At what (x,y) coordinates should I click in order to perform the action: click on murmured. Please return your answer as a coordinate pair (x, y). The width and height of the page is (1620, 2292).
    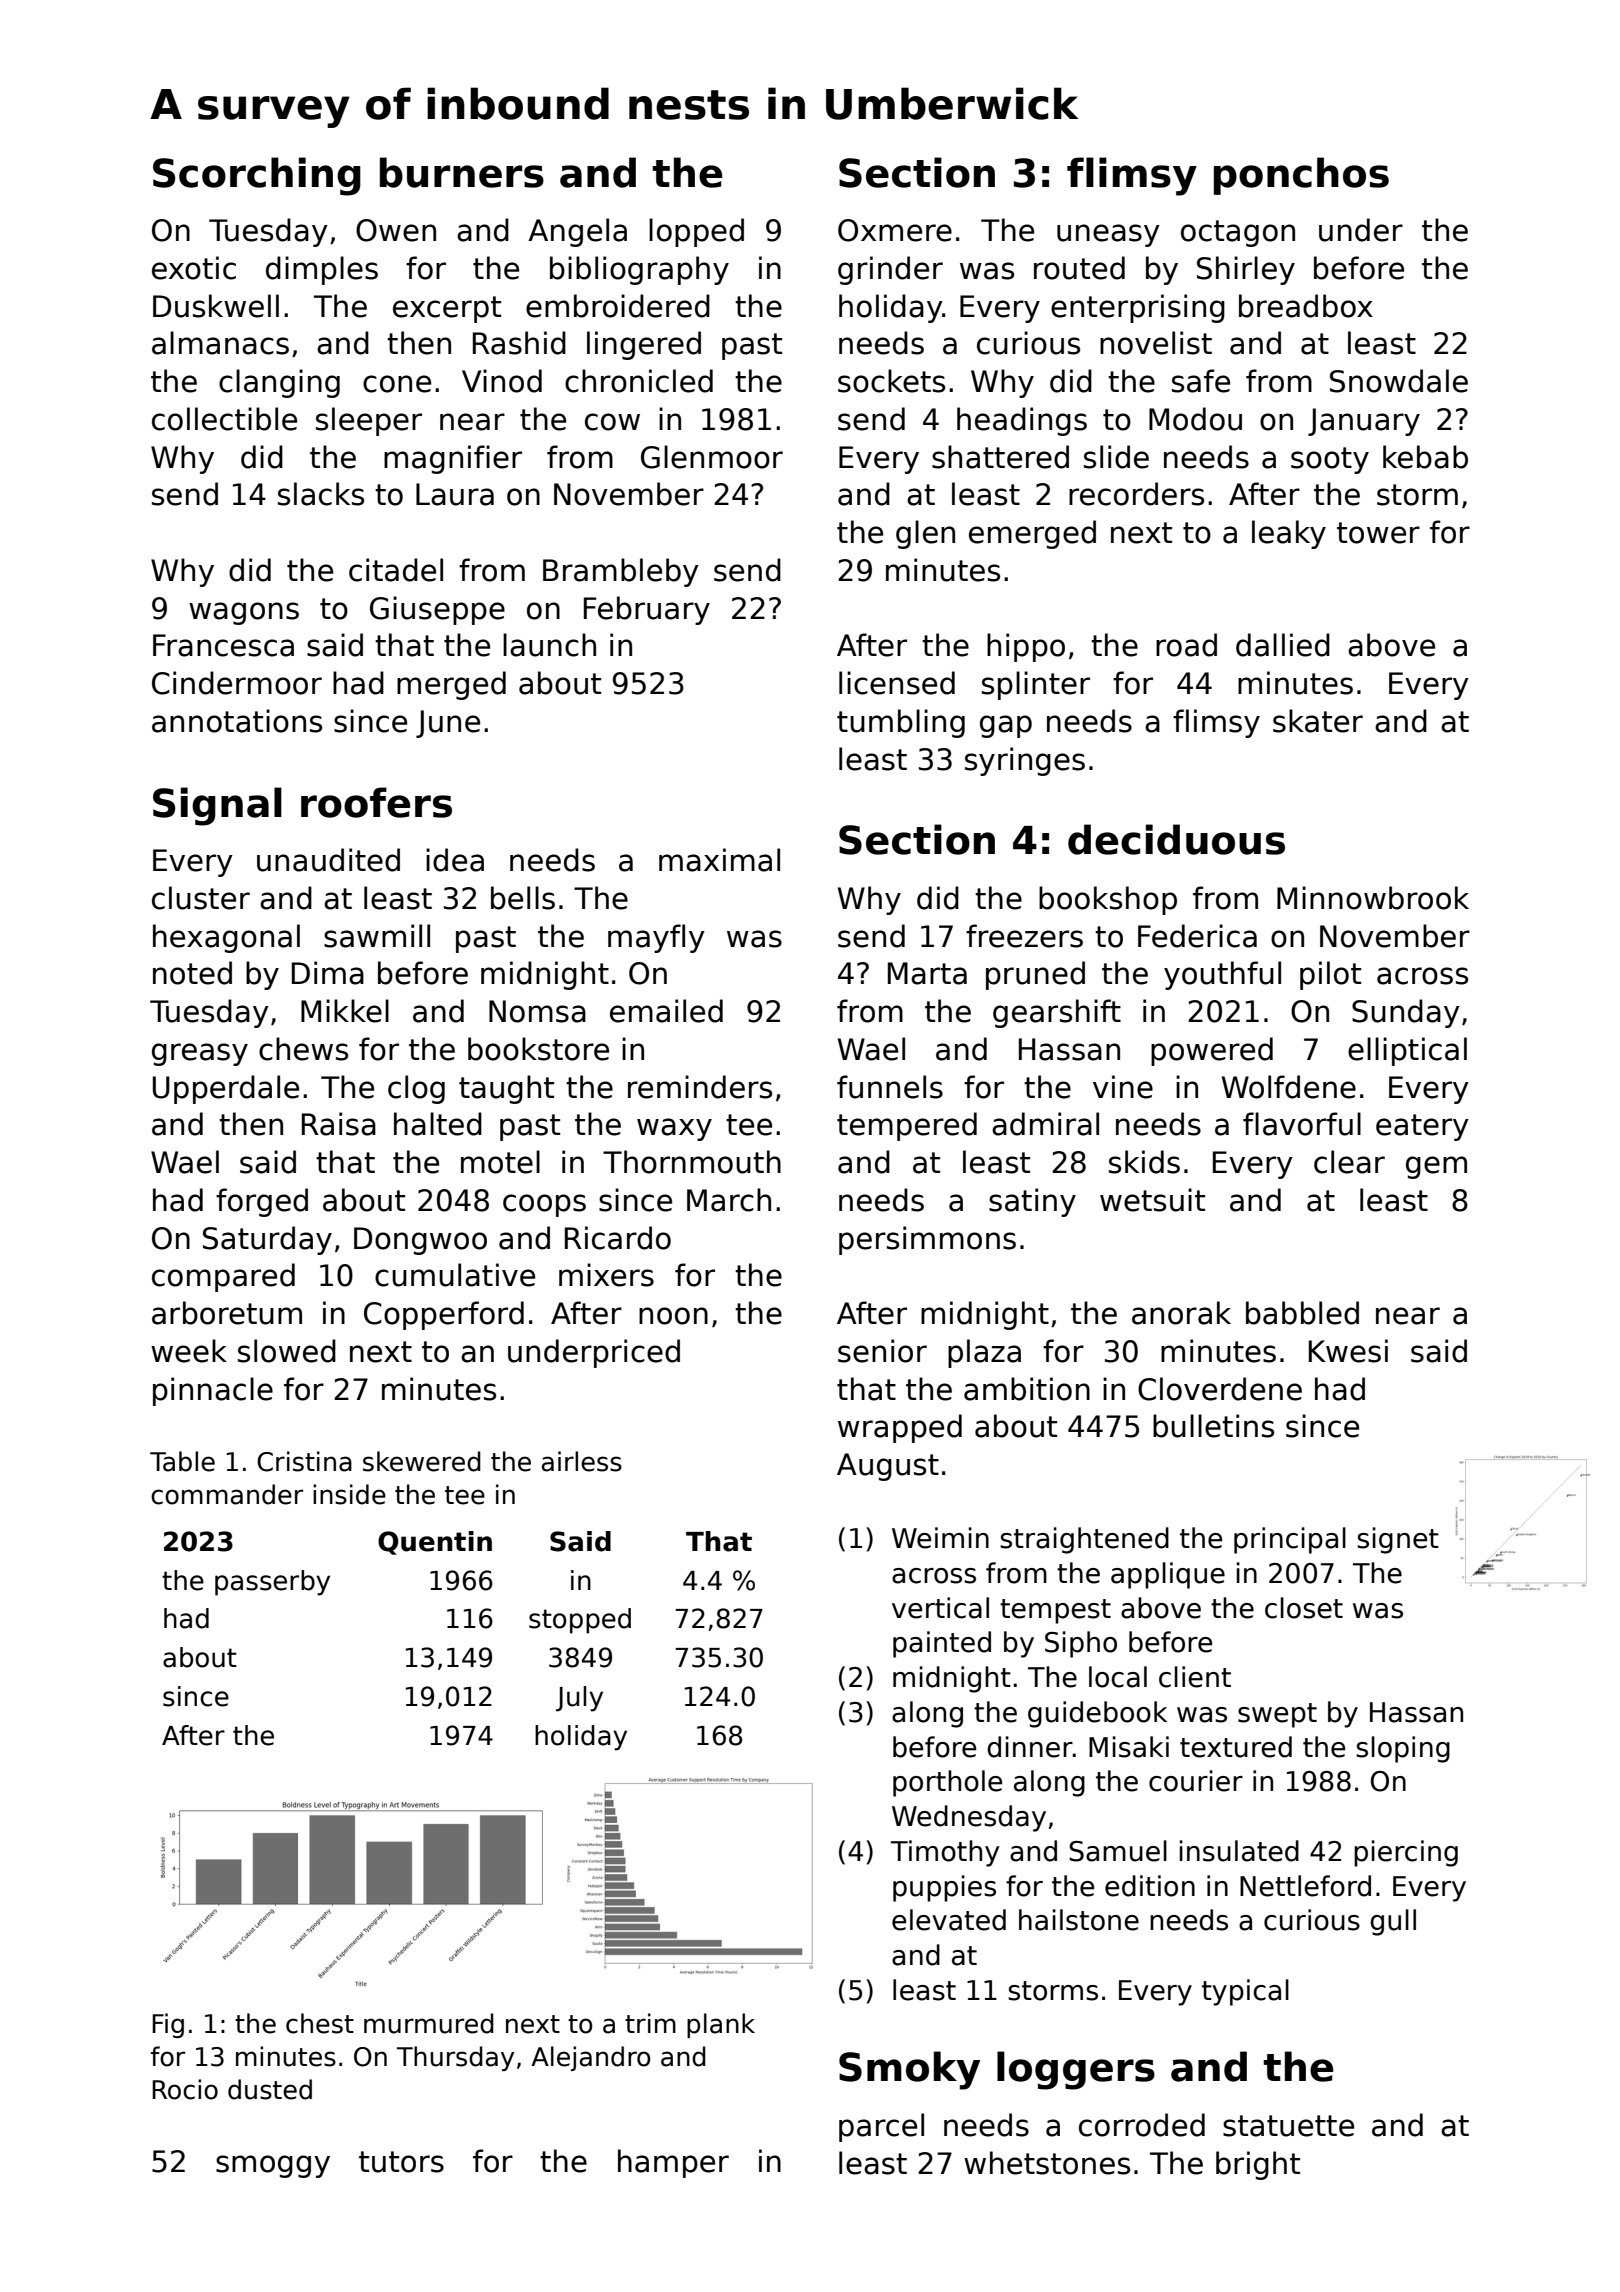
    Looking at the image, I should click on (429, 2023).
